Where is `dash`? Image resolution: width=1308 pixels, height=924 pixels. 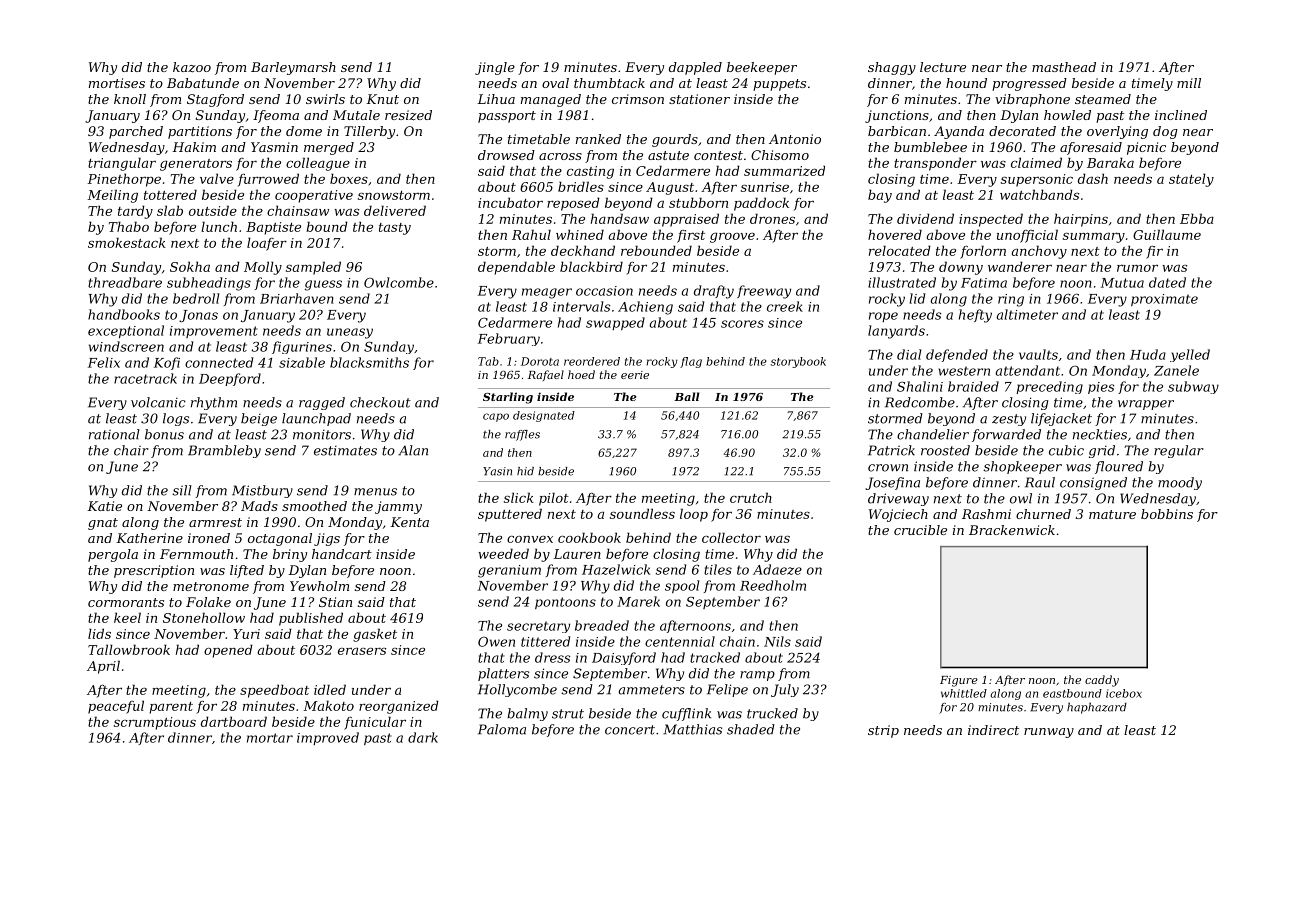 dash is located at coordinates (1093, 178).
